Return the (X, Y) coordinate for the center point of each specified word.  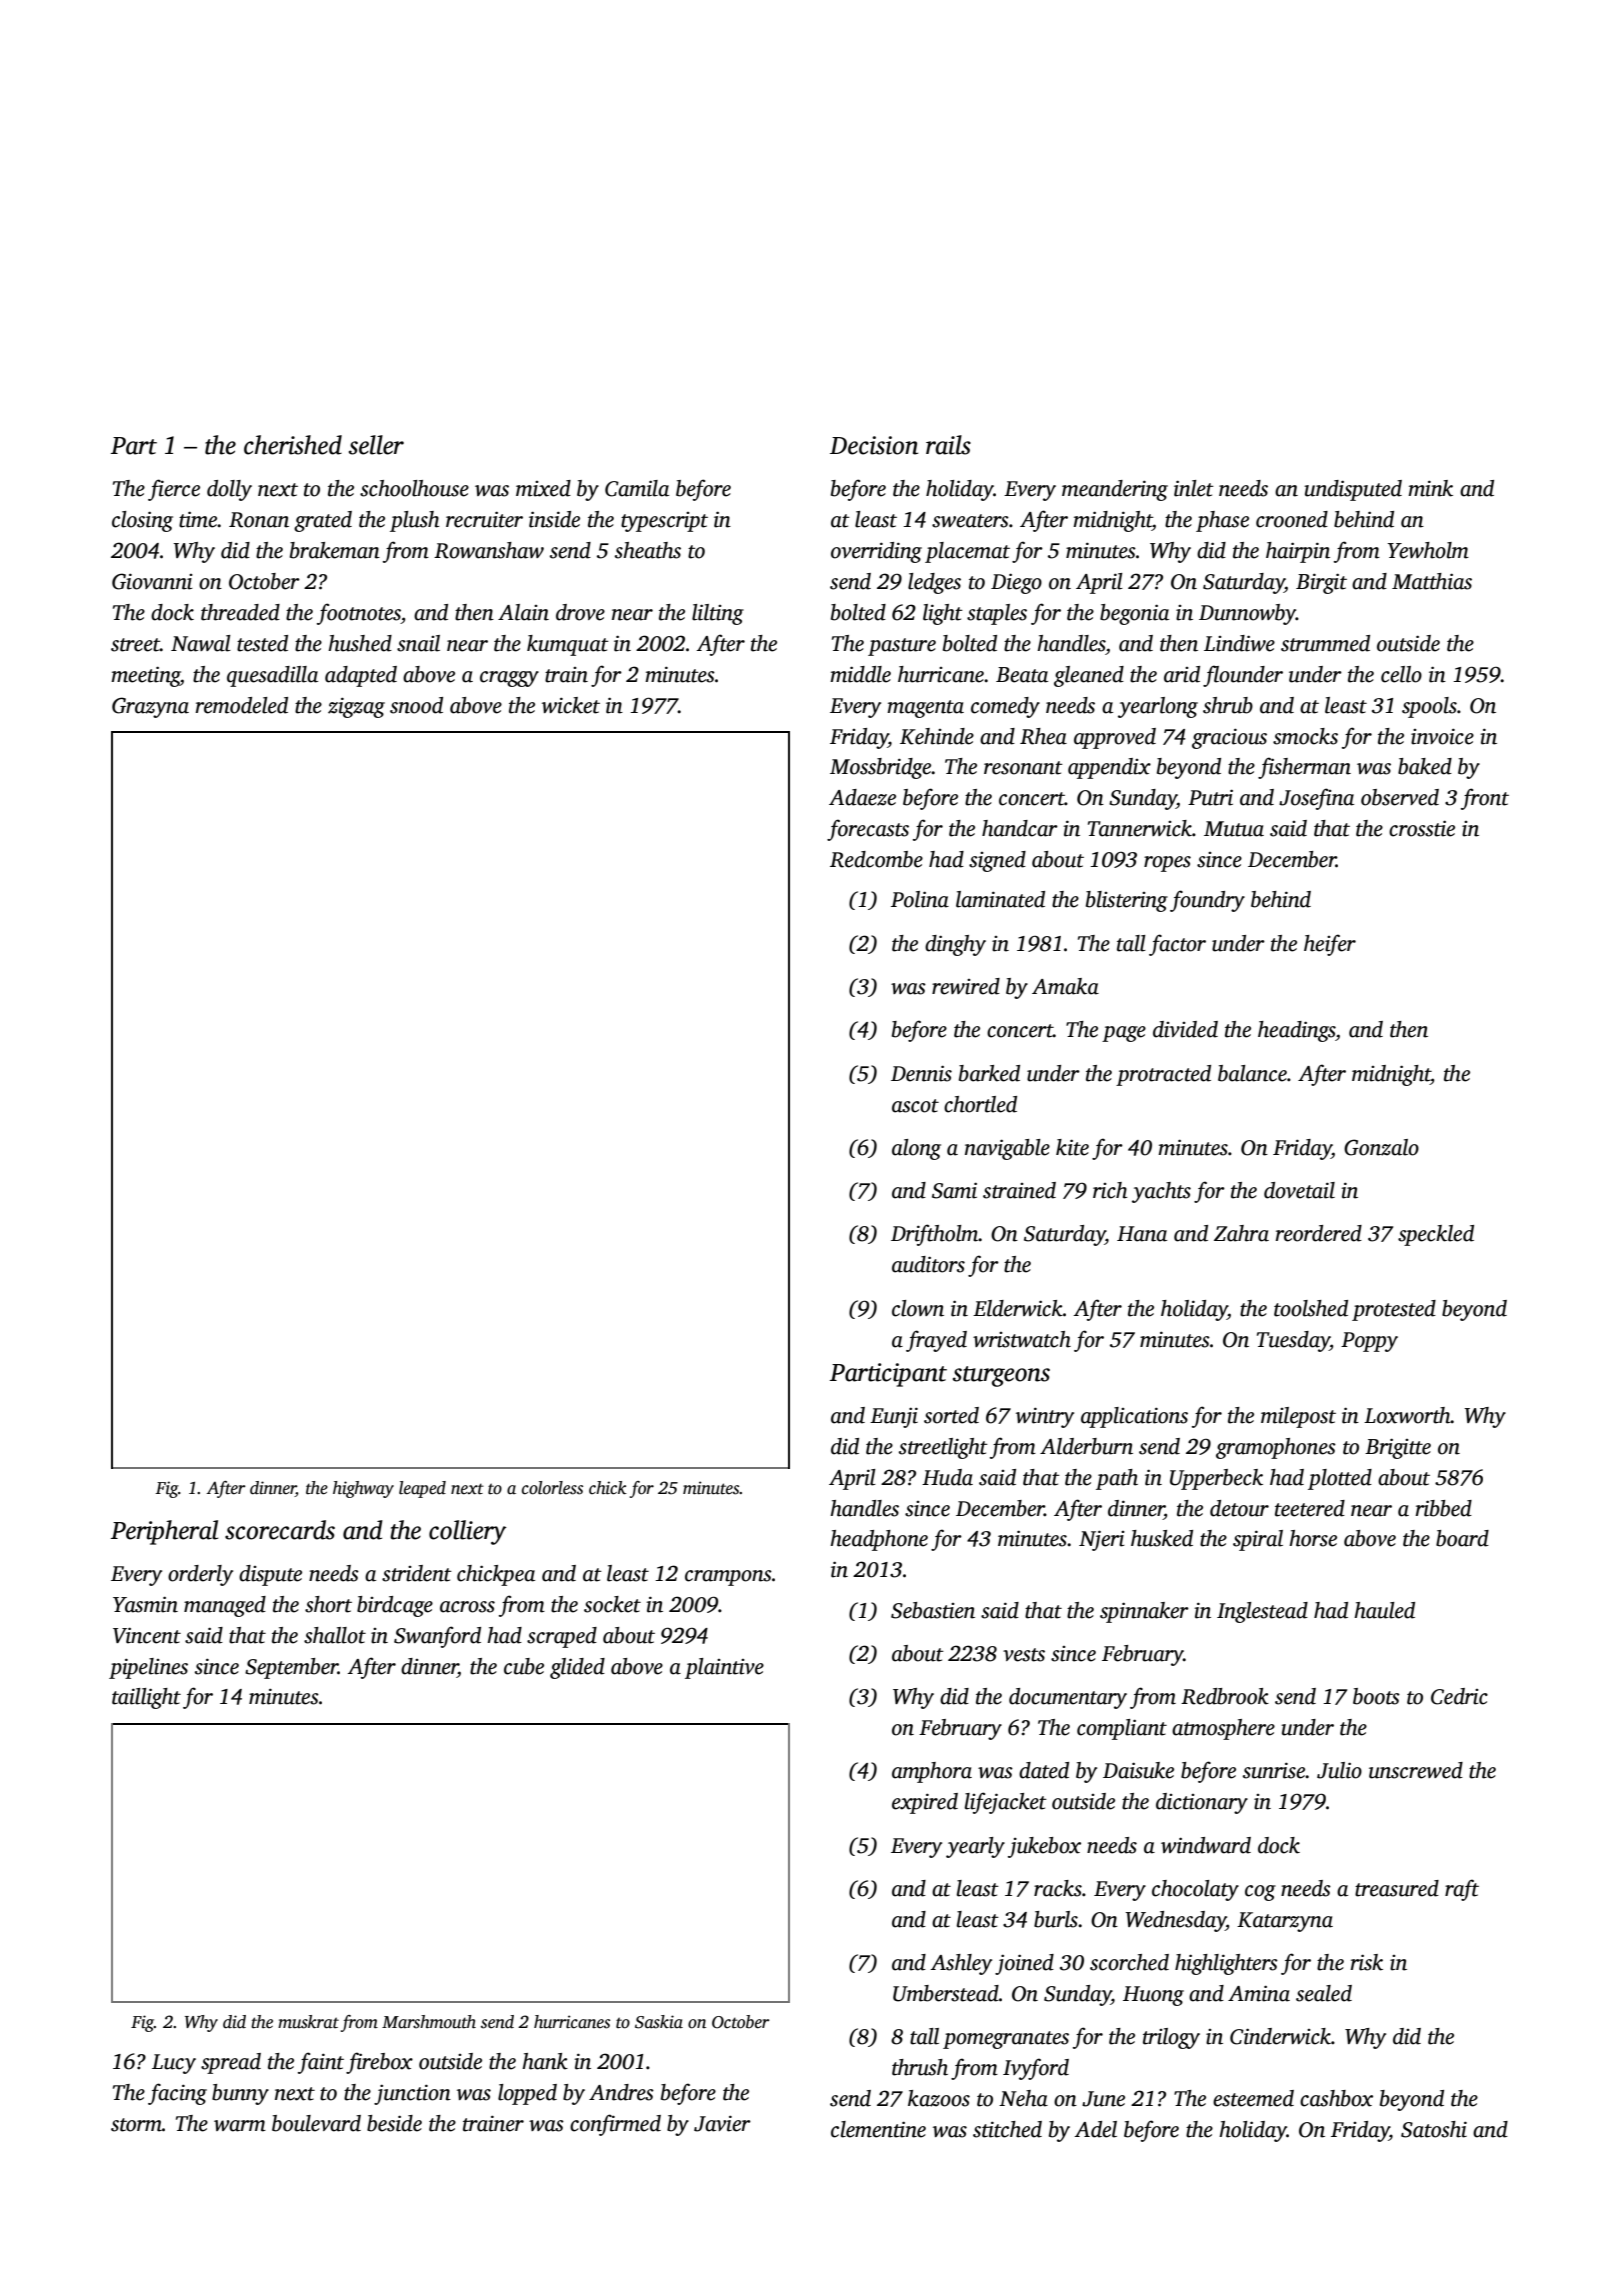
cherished (293, 445)
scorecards (280, 1530)
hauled (1384, 1610)
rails (948, 445)
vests (1024, 1655)
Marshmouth (429, 2022)
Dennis (921, 1073)
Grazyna (150, 707)
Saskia (659, 2022)
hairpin (1298, 552)
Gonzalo (1381, 1147)
